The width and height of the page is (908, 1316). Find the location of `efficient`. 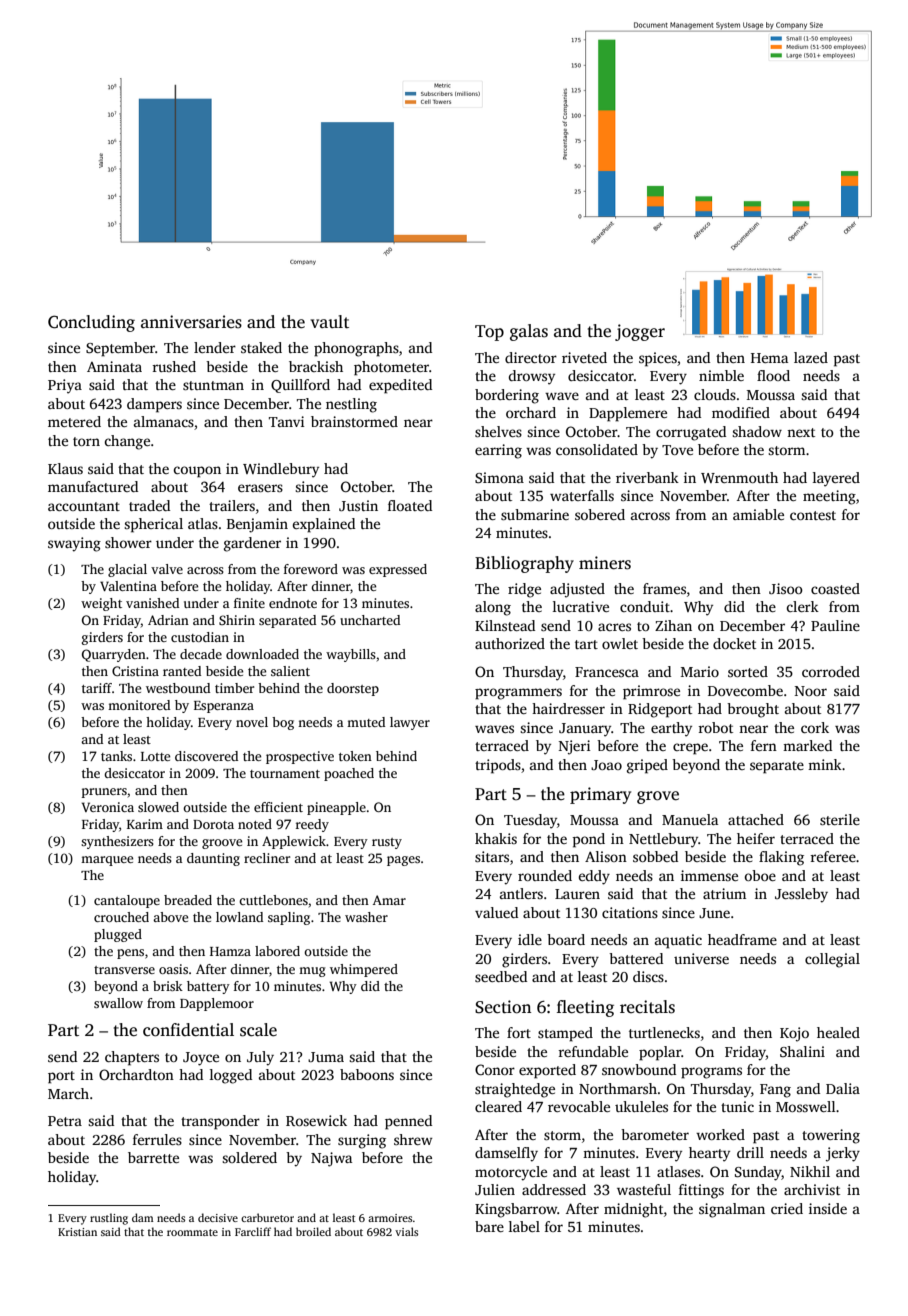

efficient is located at coordinates (278, 807).
